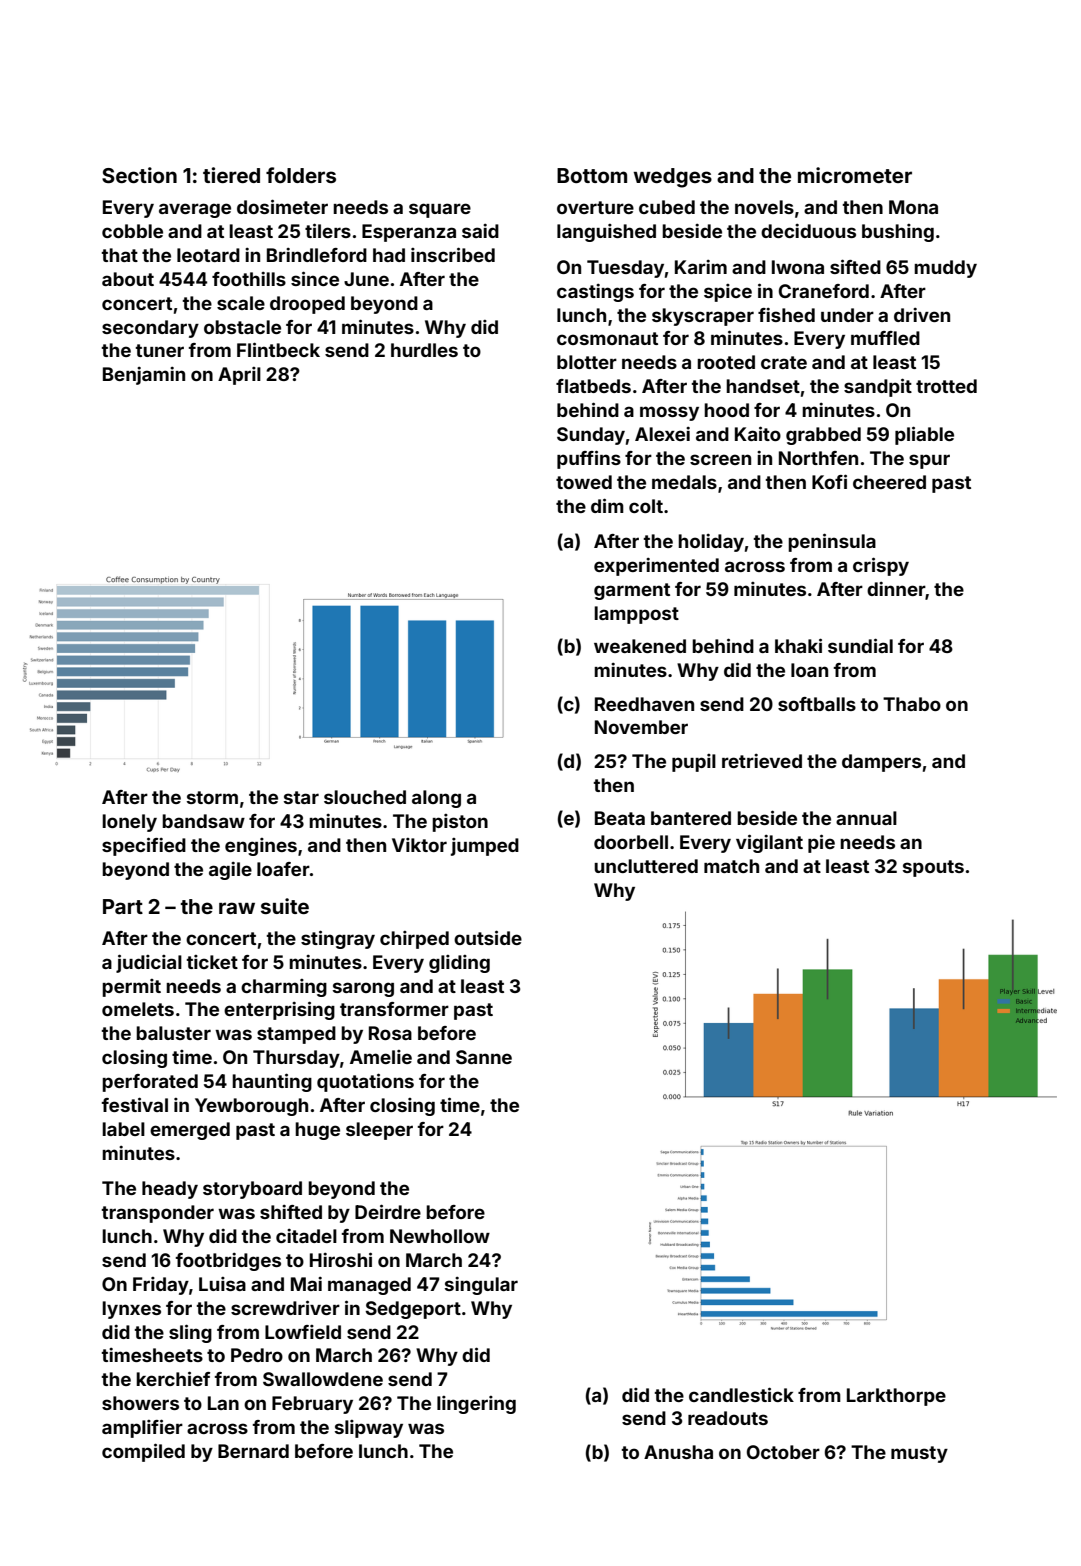 Image resolution: width=1081 pixels, height=1566 pixels. What do you see at coordinates (620, 818) in the document?
I see `Beata` at bounding box center [620, 818].
